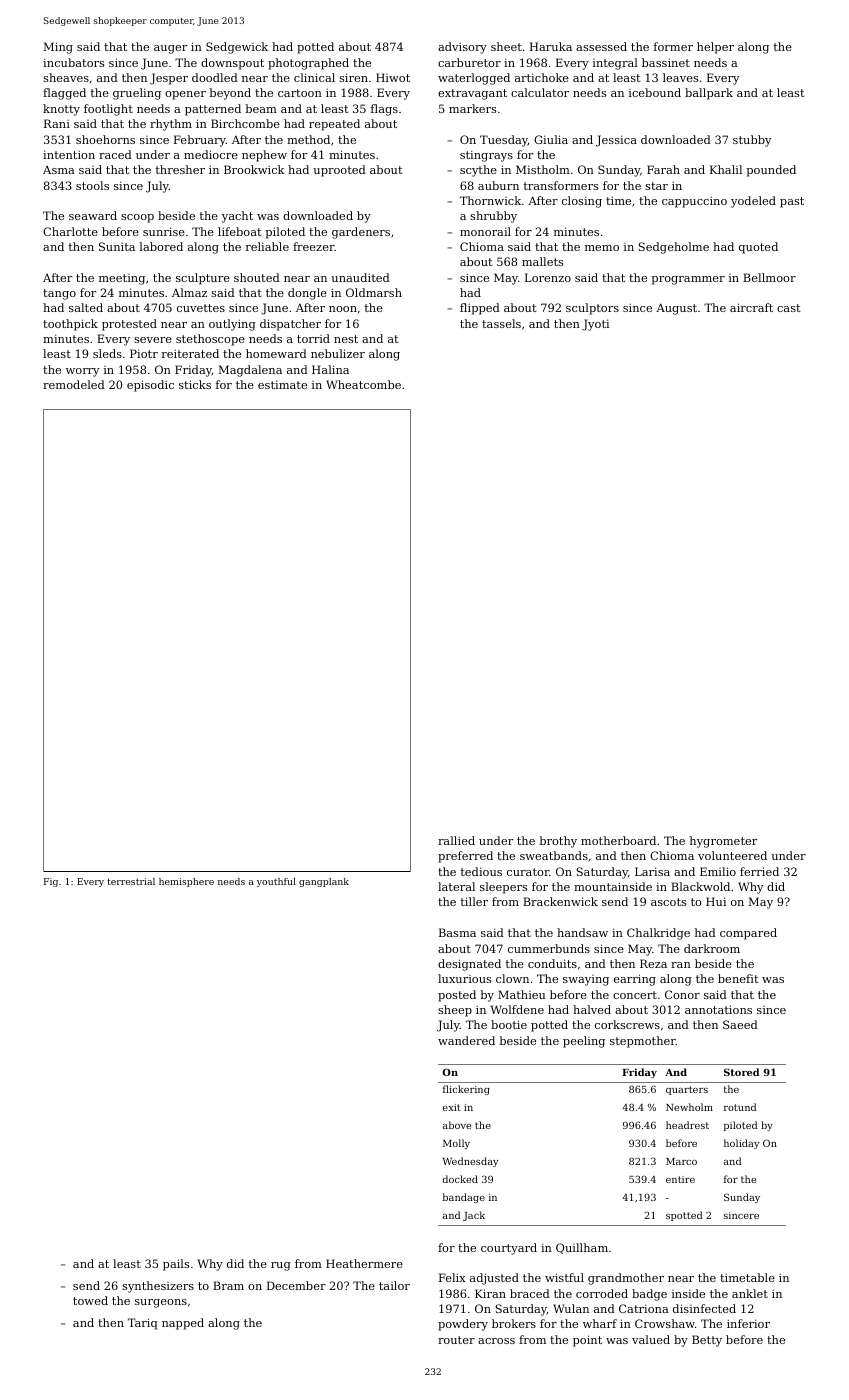  What do you see at coordinates (282, 384) in the screenshot?
I see `estimate` at bounding box center [282, 384].
